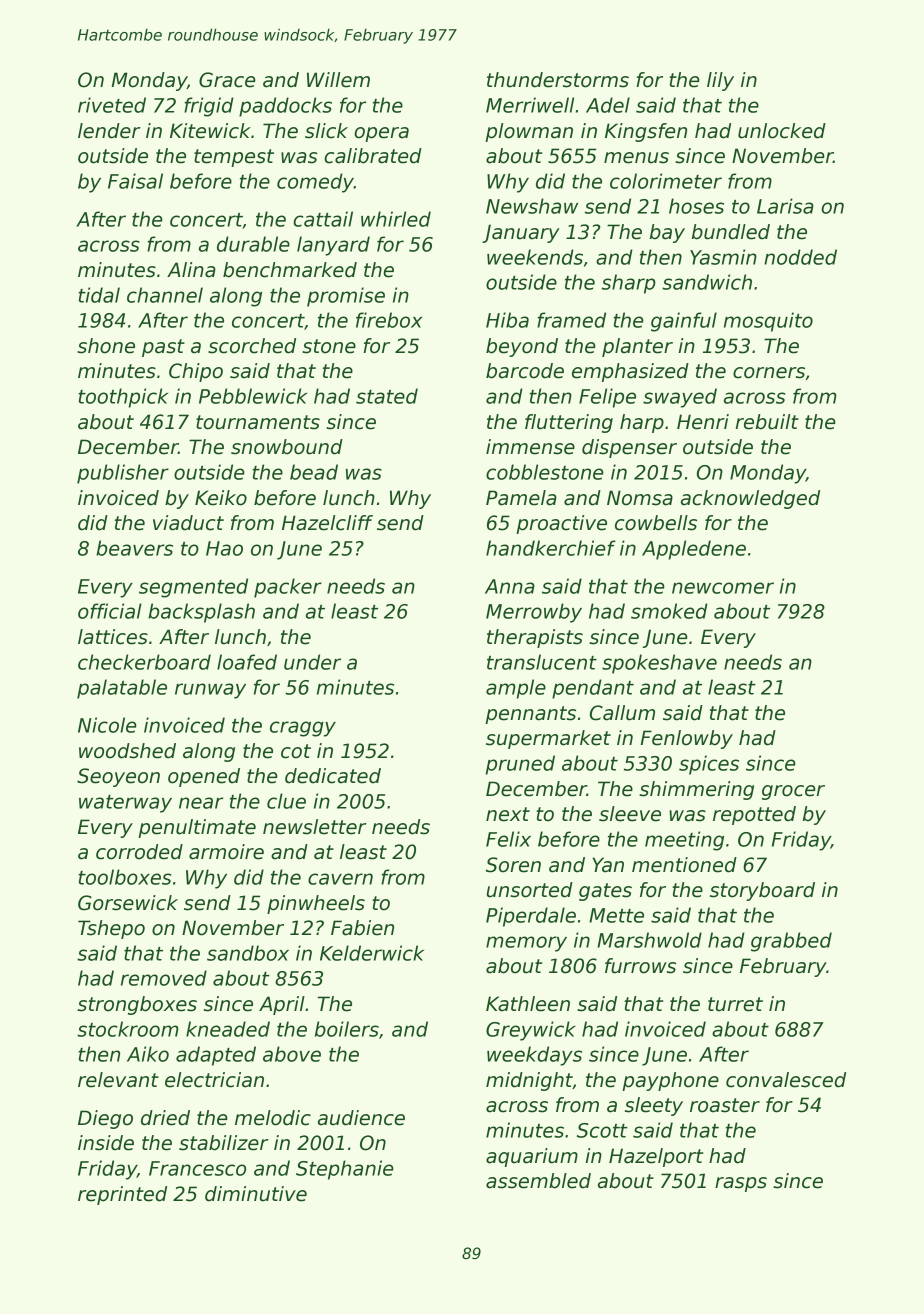 Image resolution: width=924 pixels, height=1314 pixels. What do you see at coordinates (528, 1004) in the image?
I see `Kathleen` at bounding box center [528, 1004].
